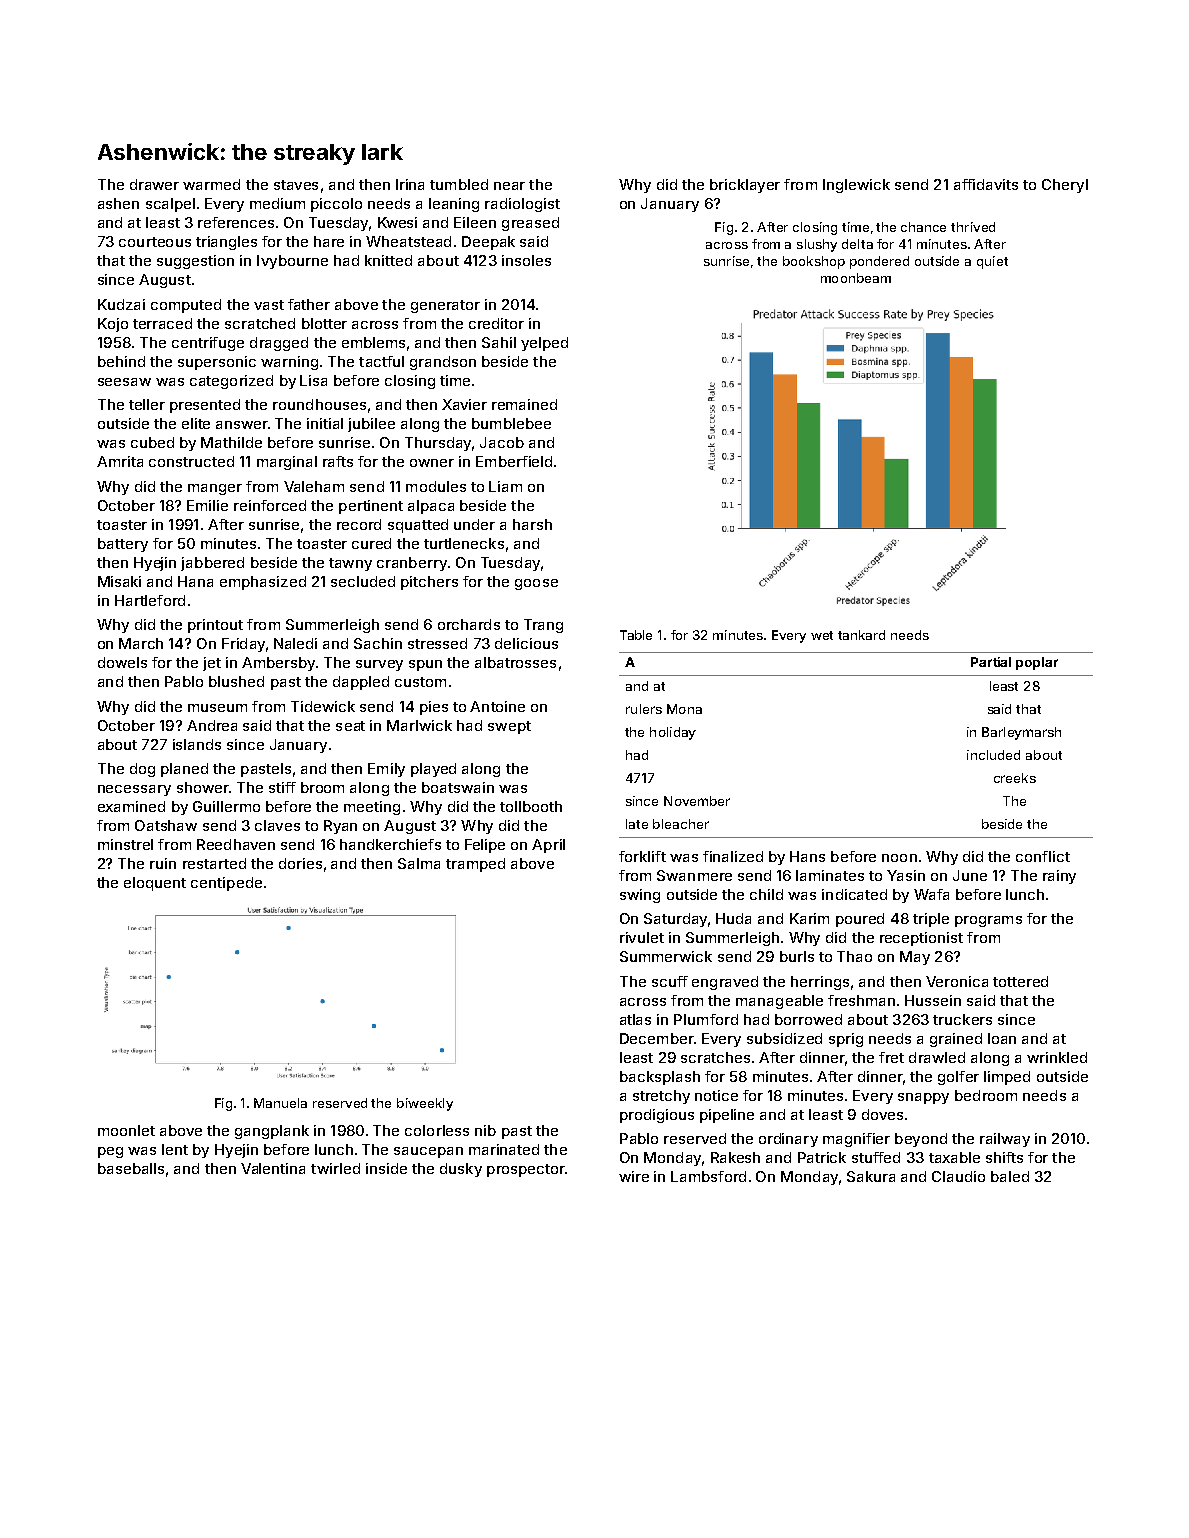 This screenshot has width=1189, height=1538. What do you see at coordinates (956, 1040) in the screenshot?
I see `grained` at bounding box center [956, 1040].
